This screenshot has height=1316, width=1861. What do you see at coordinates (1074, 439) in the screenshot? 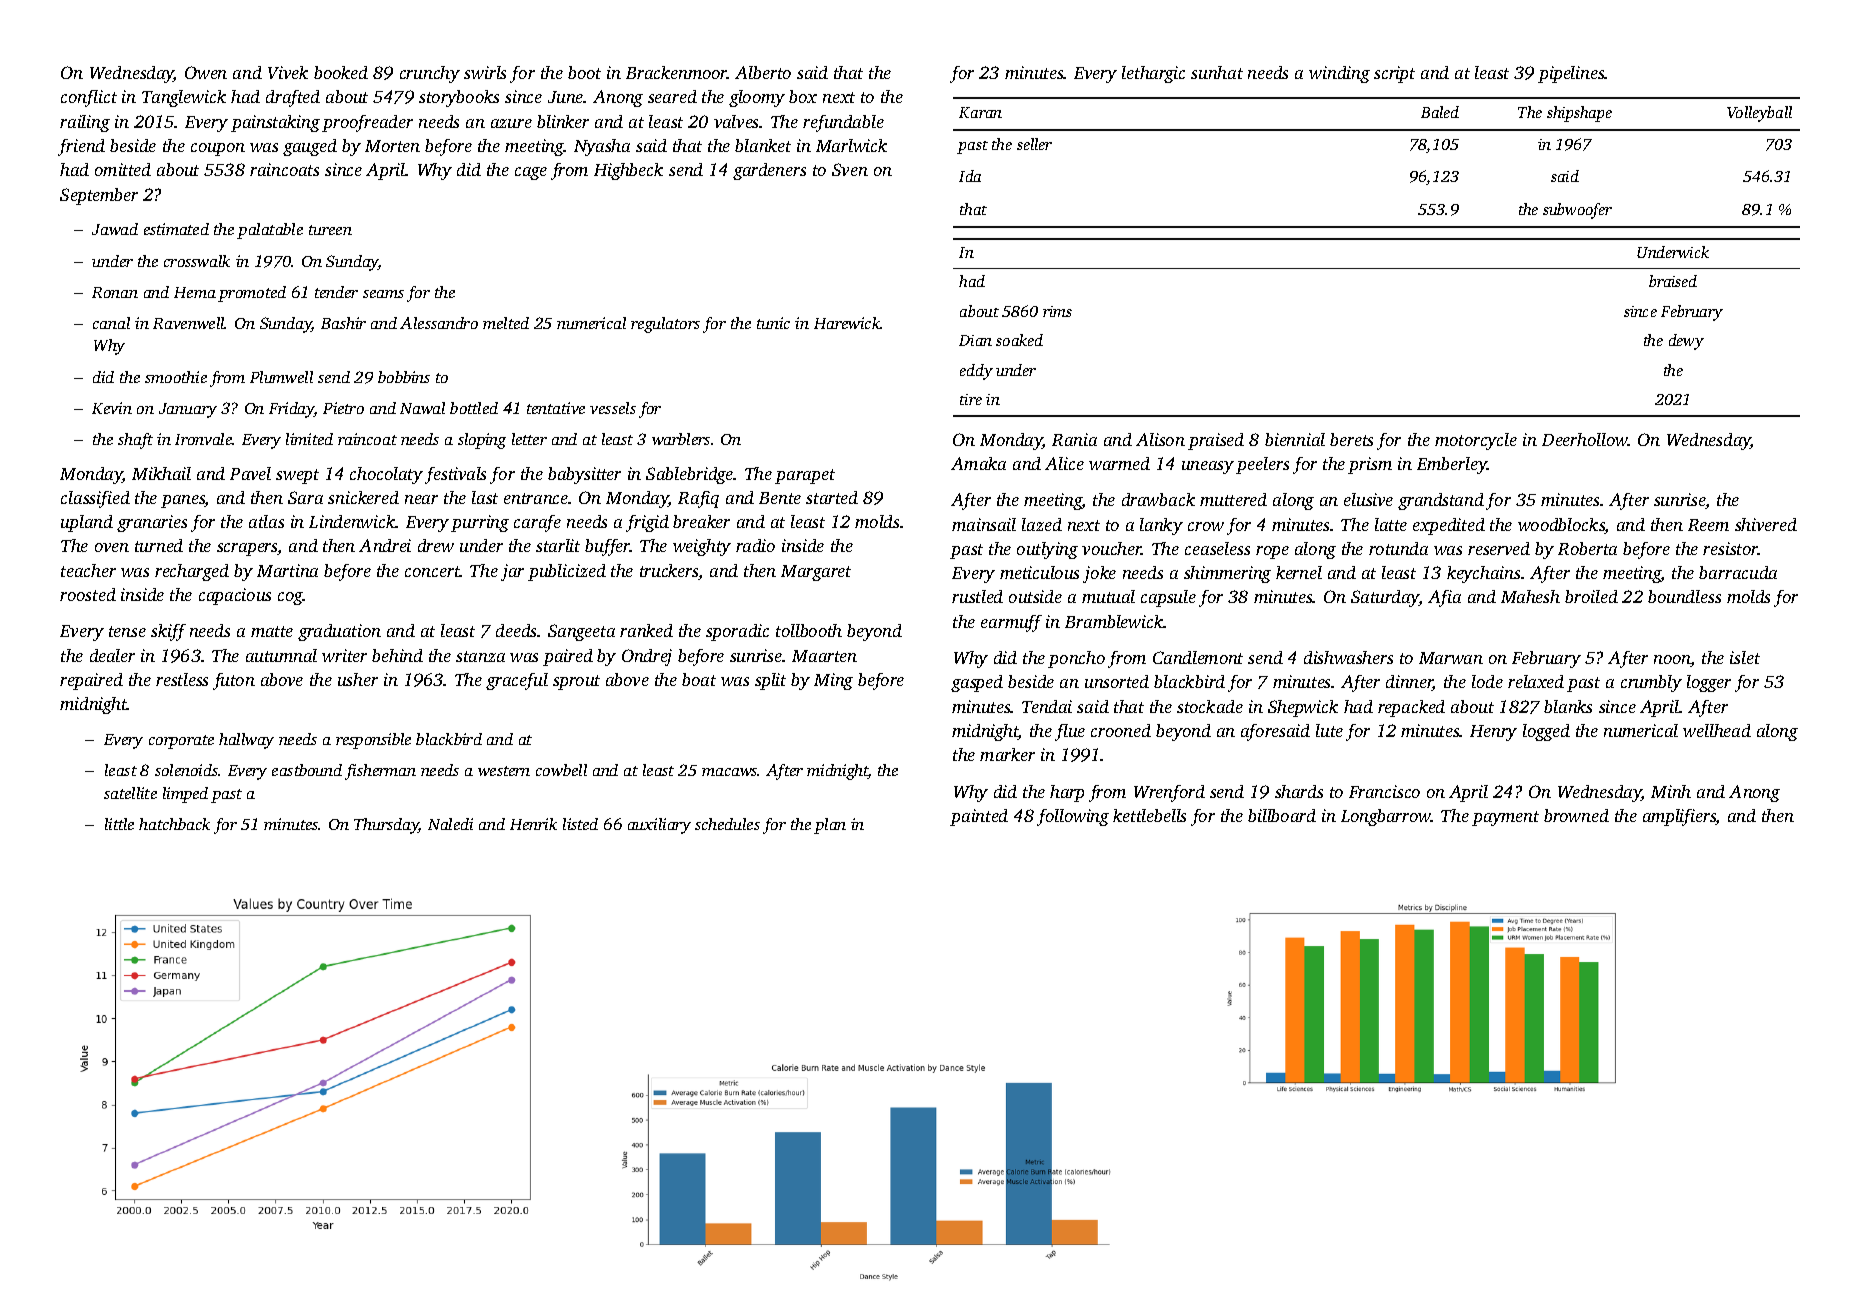
I see `Rania` at bounding box center [1074, 439].
